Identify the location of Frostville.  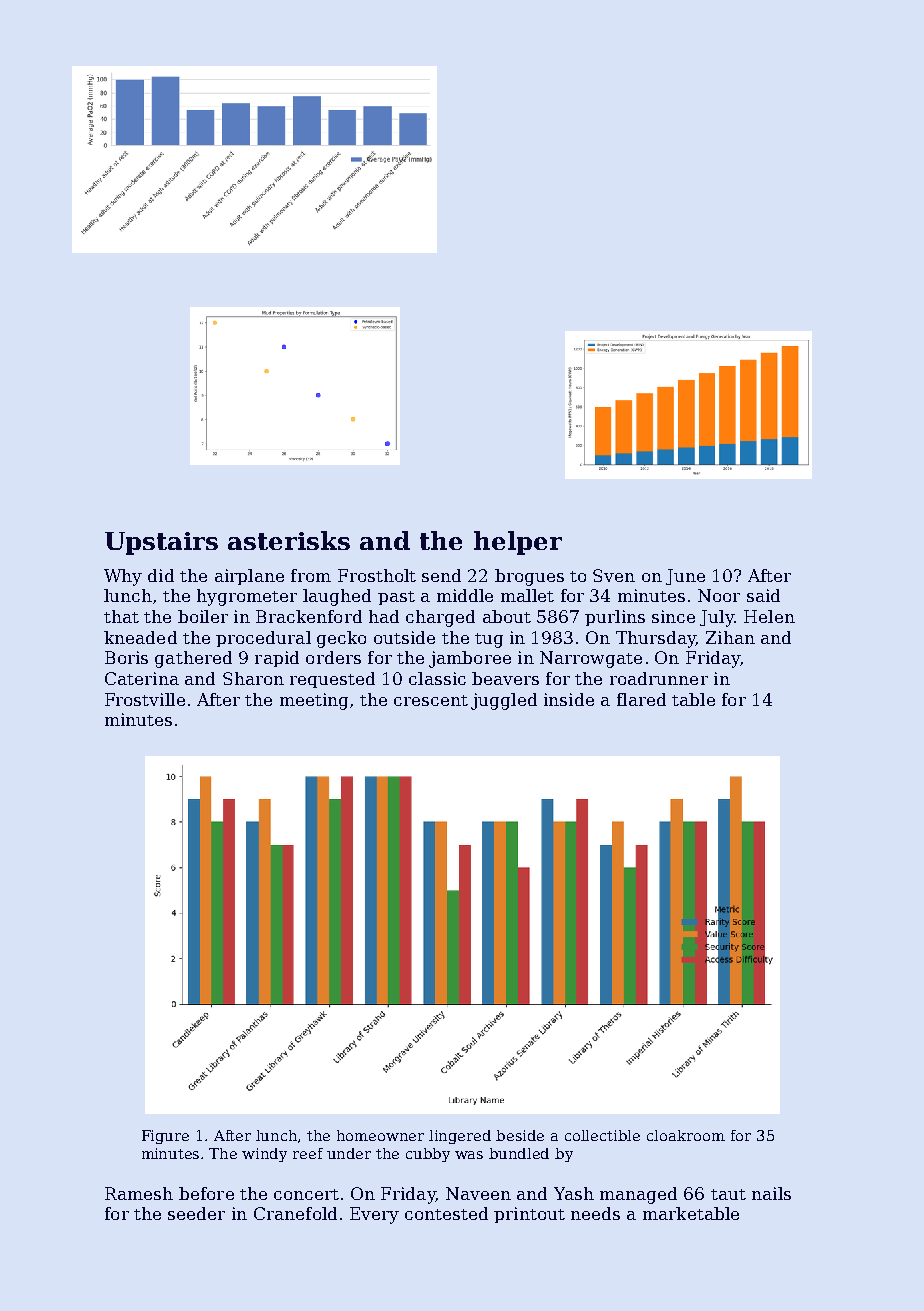
(145, 699).
